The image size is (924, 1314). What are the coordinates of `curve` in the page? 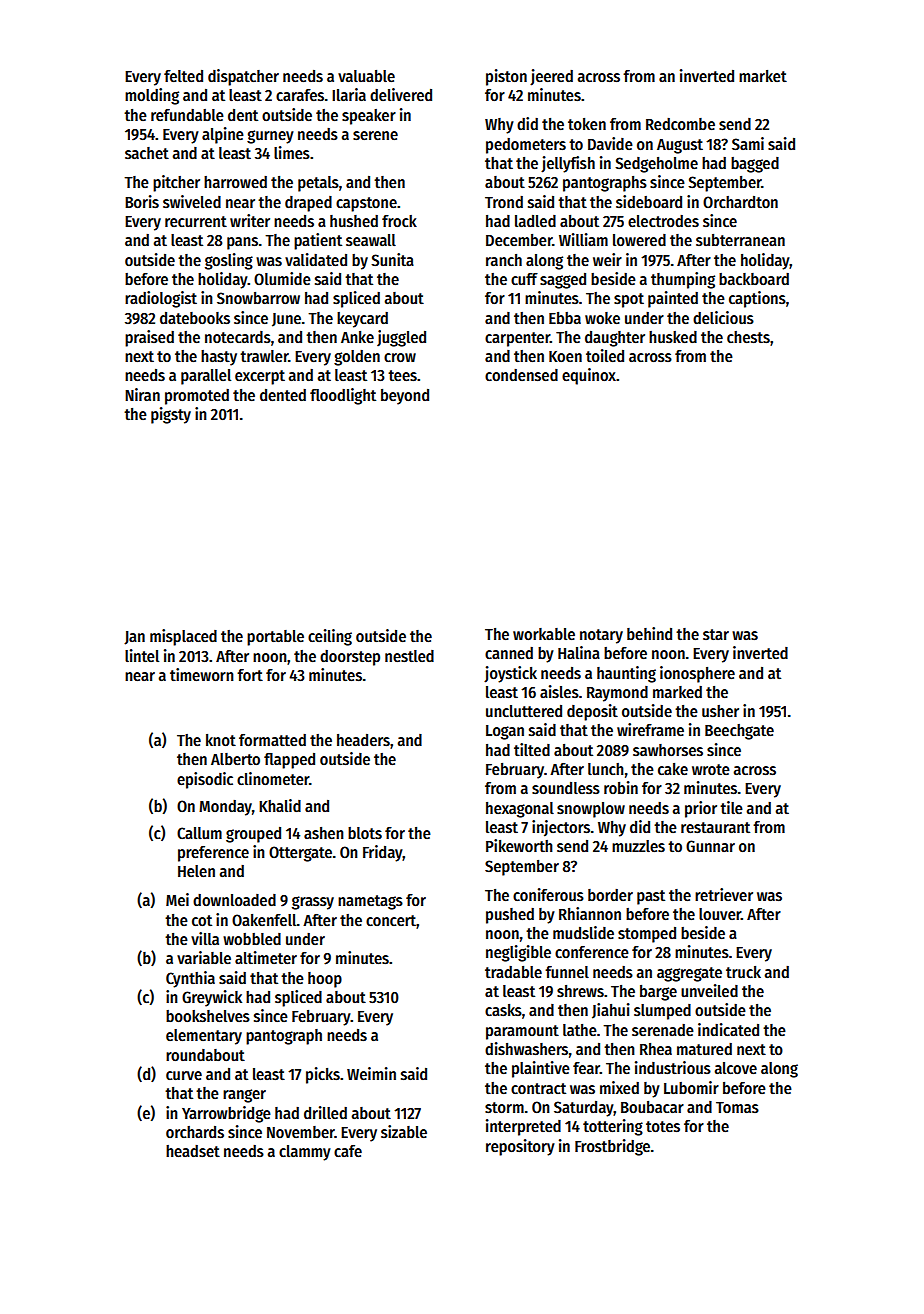 It's located at (184, 1075).
